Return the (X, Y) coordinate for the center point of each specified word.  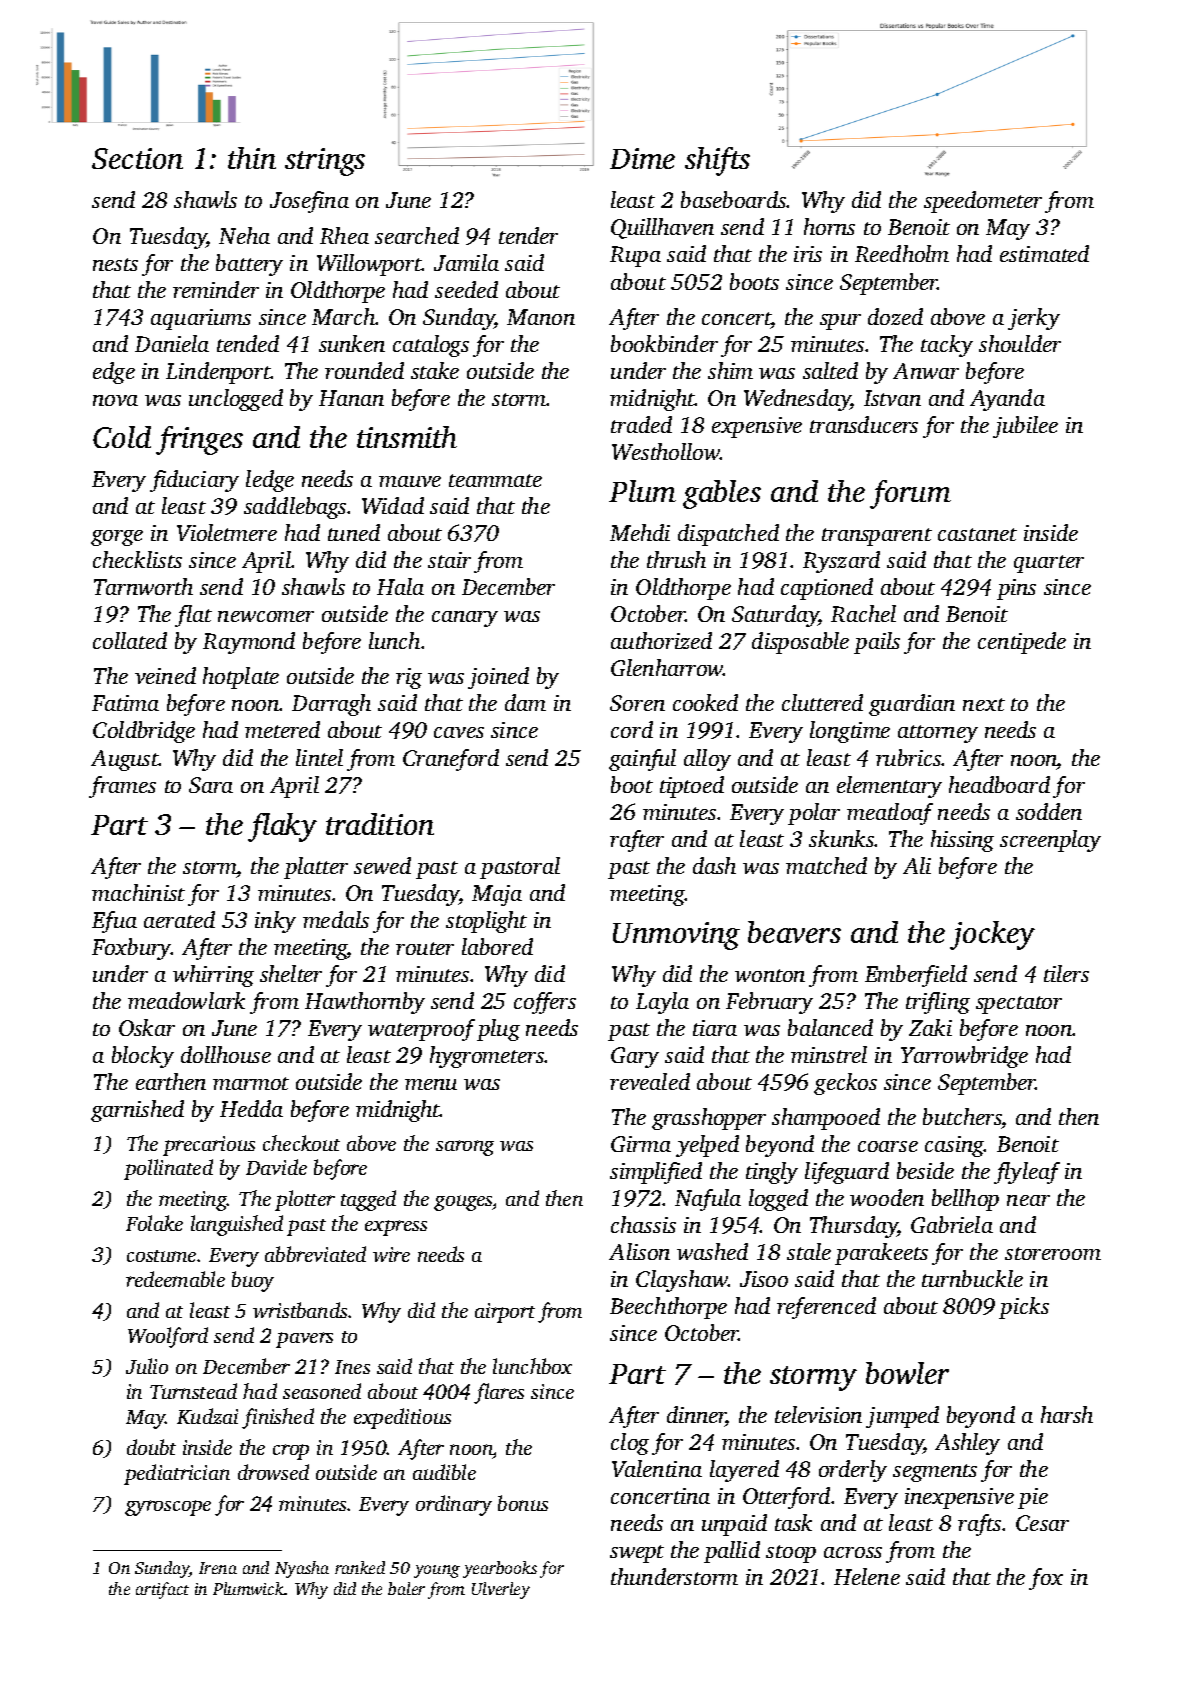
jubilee (1025, 427)
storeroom (1053, 1253)
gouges (463, 1203)
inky (275, 922)
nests (115, 264)
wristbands (300, 1310)
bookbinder (664, 343)
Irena (218, 1568)
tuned (354, 532)
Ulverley (501, 1590)
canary (465, 619)
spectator (1019, 1005)
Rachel (863, 613)
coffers (545, 1003)
